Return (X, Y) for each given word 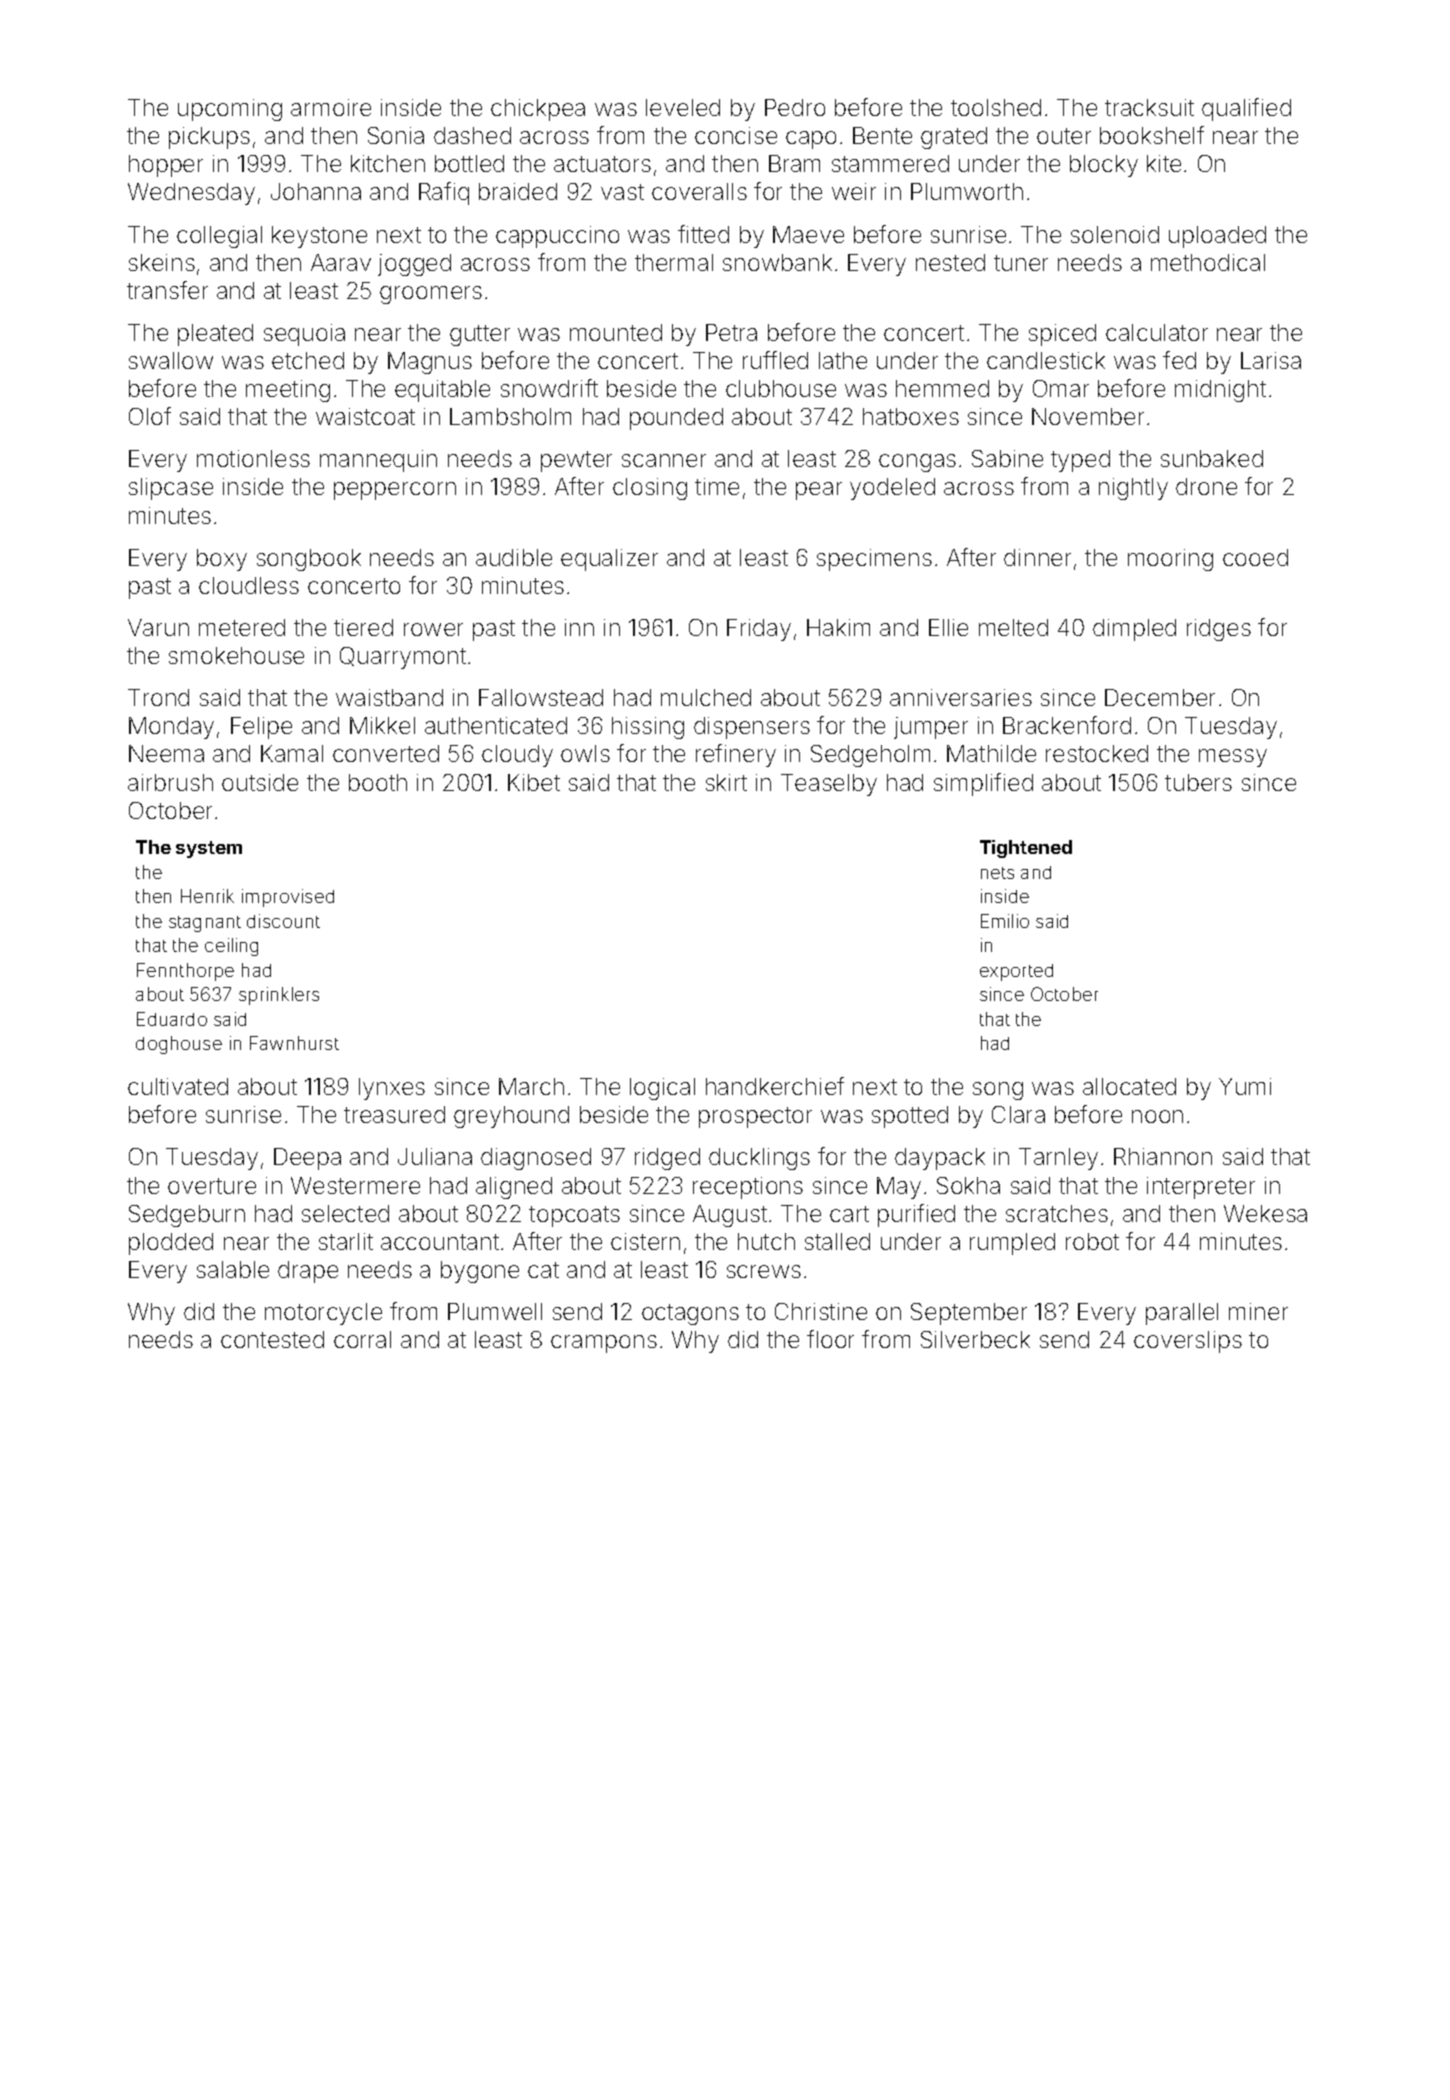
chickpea (538, 110)
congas (917, 463)
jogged (414, 265)
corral (362, 1339)
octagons (690, 1314)
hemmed (942, 388)
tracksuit (1149, 107)
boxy (222, 560)
